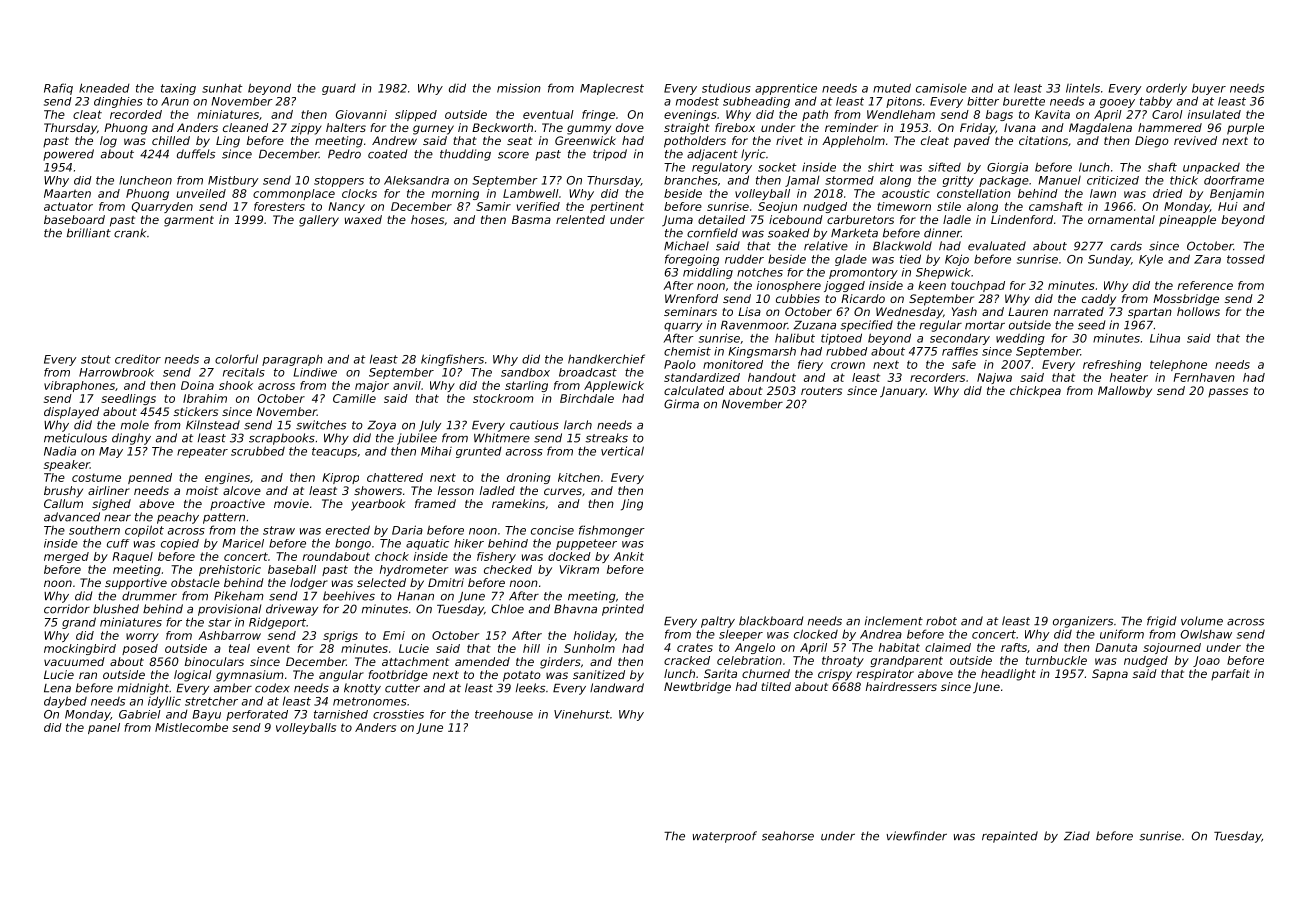 The width and height of the page is (1308, 924). Describe the element at coordinates (68, 155) in the page. I see `powered` at that location.
